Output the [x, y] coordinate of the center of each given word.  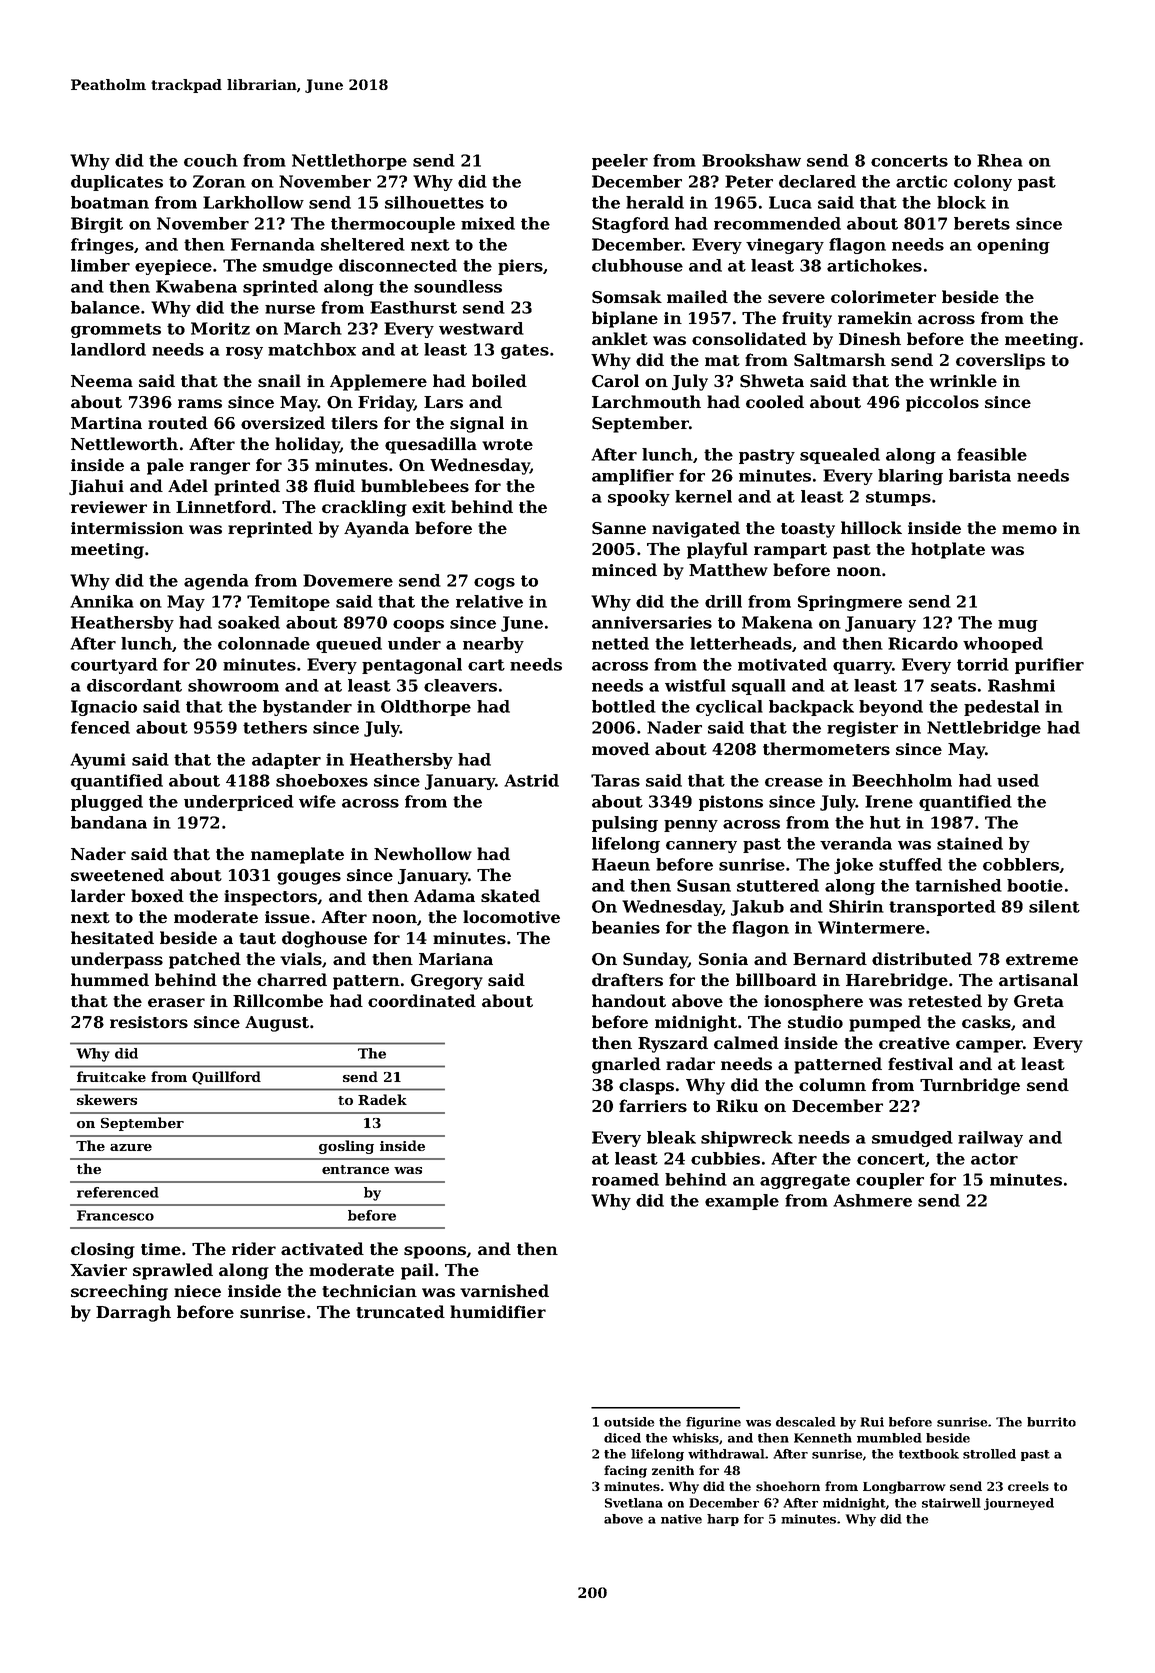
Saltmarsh [840, 360]
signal [477, 424]
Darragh [133, 1313]
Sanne [619, 528]
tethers [275, 727]
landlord [108, 349]
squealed [840, 456]
